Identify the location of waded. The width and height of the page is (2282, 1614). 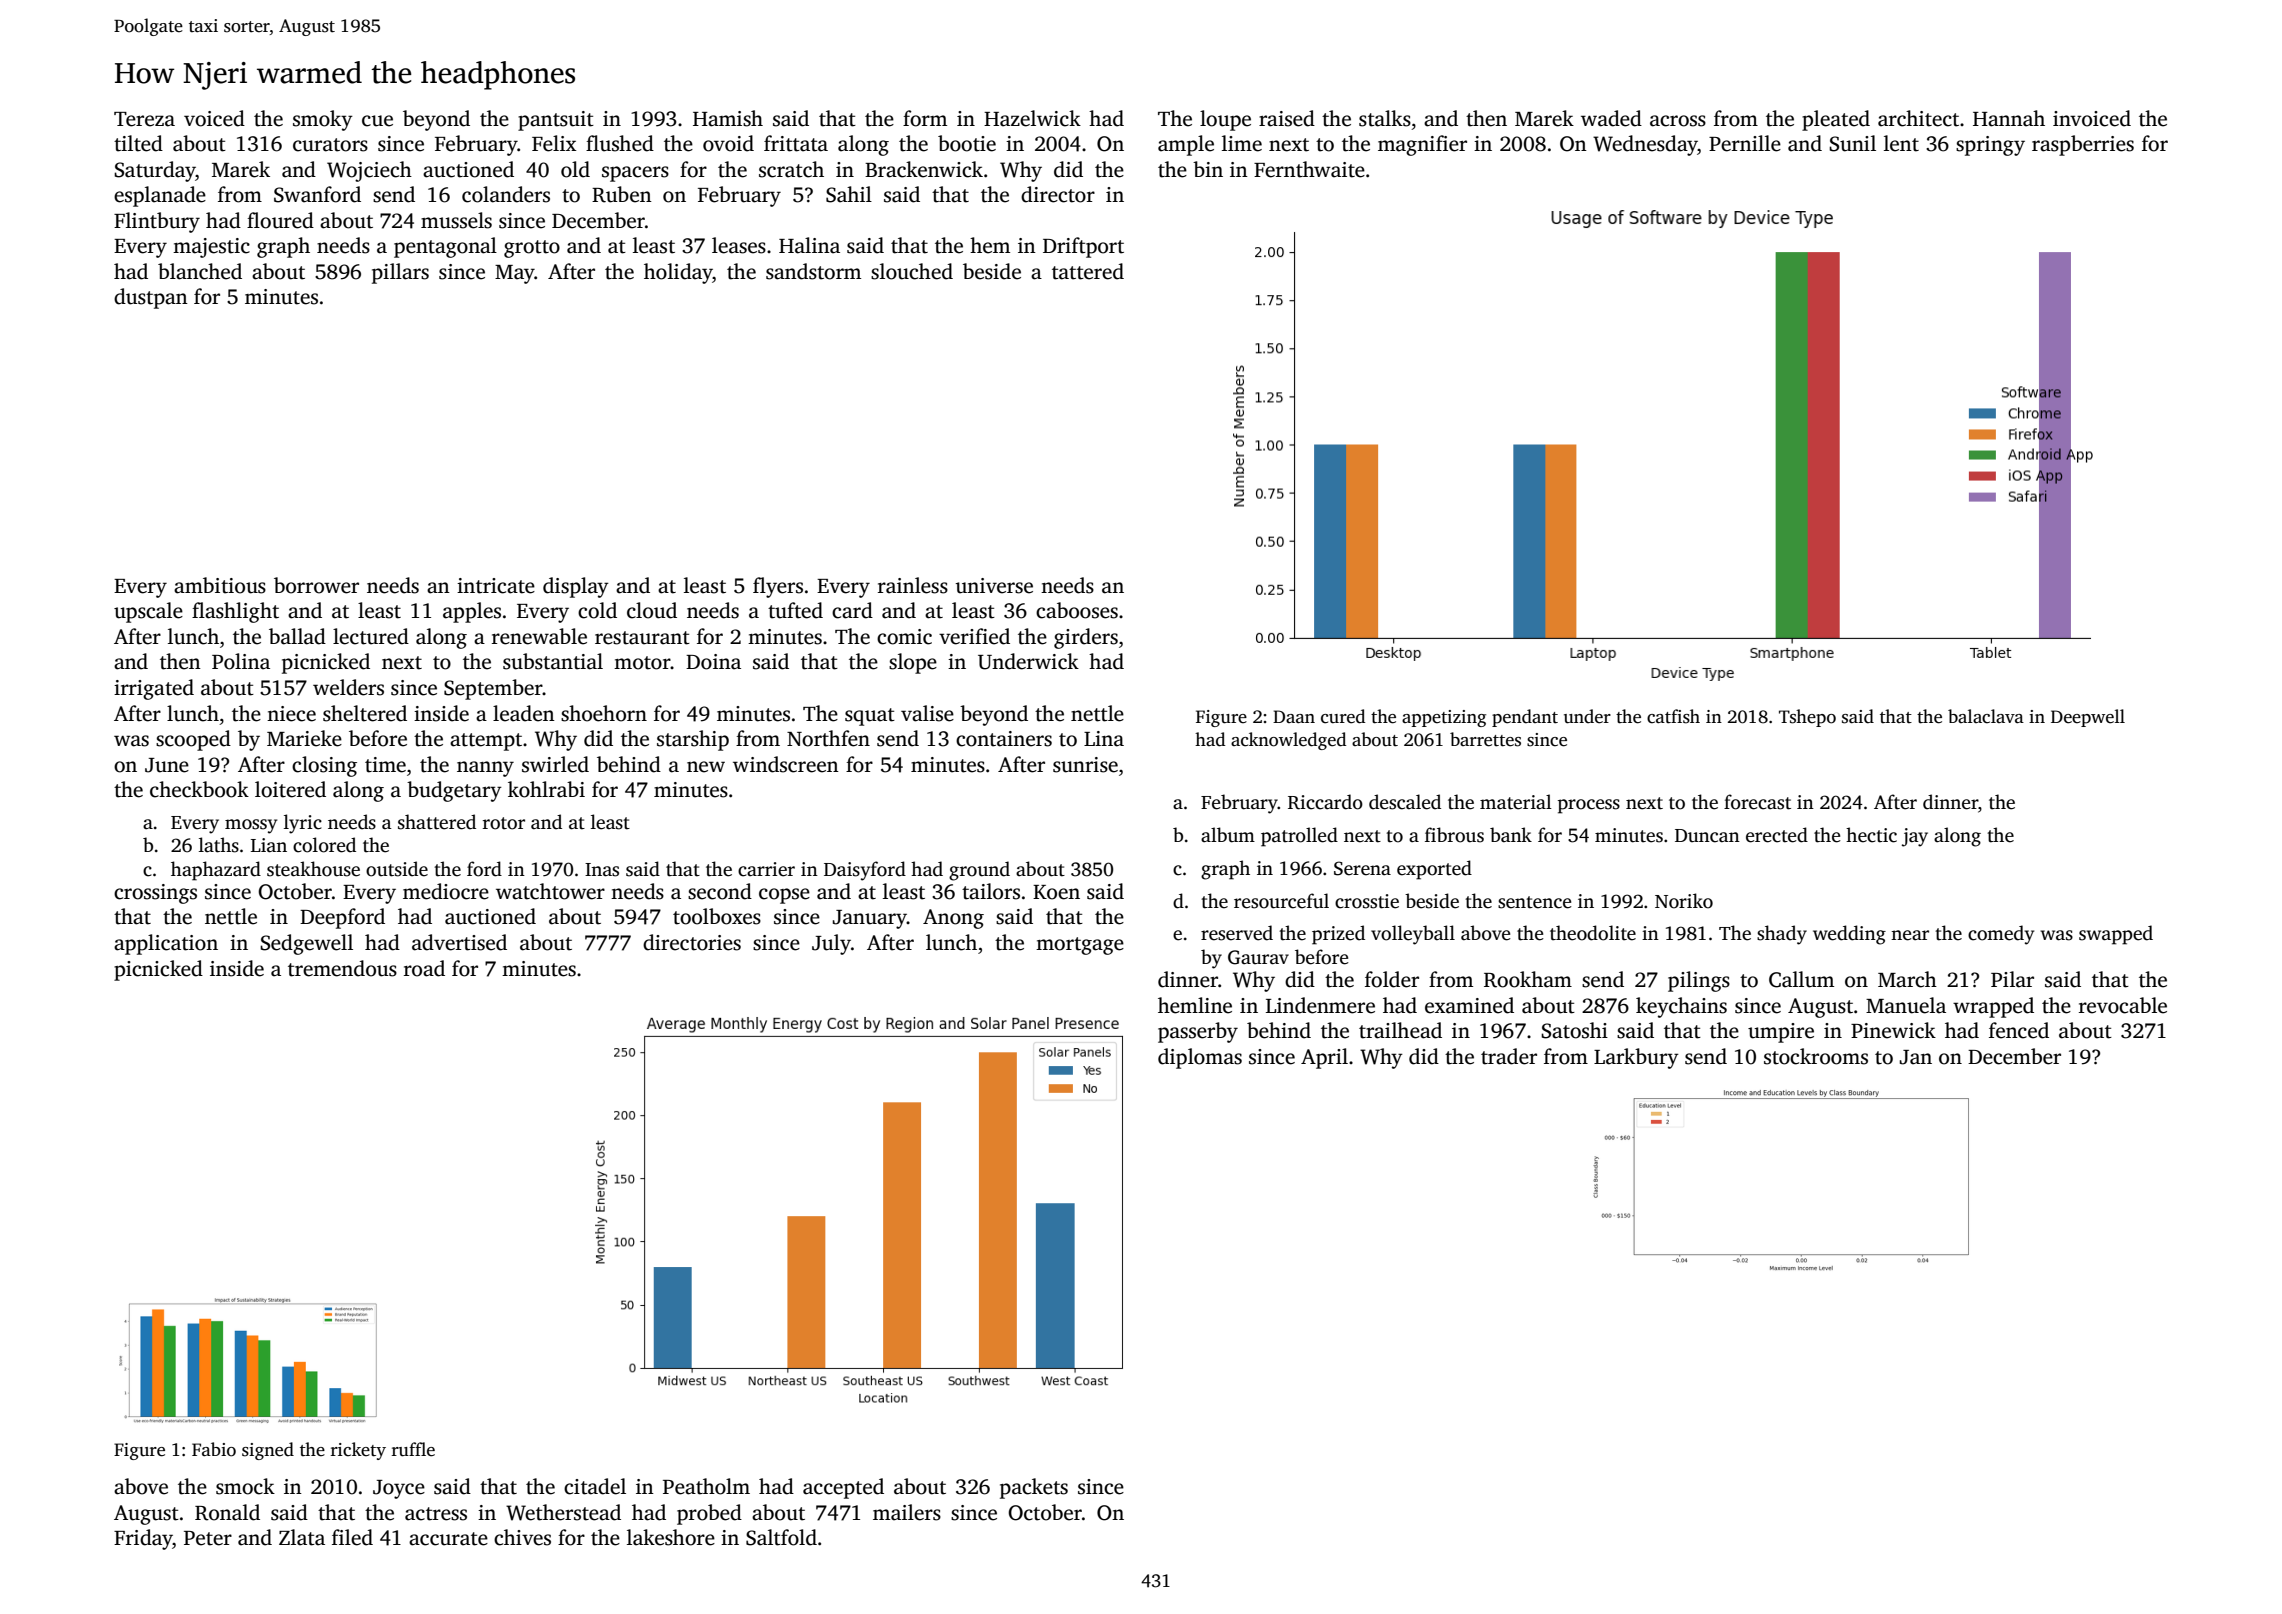
(1611, 118).
